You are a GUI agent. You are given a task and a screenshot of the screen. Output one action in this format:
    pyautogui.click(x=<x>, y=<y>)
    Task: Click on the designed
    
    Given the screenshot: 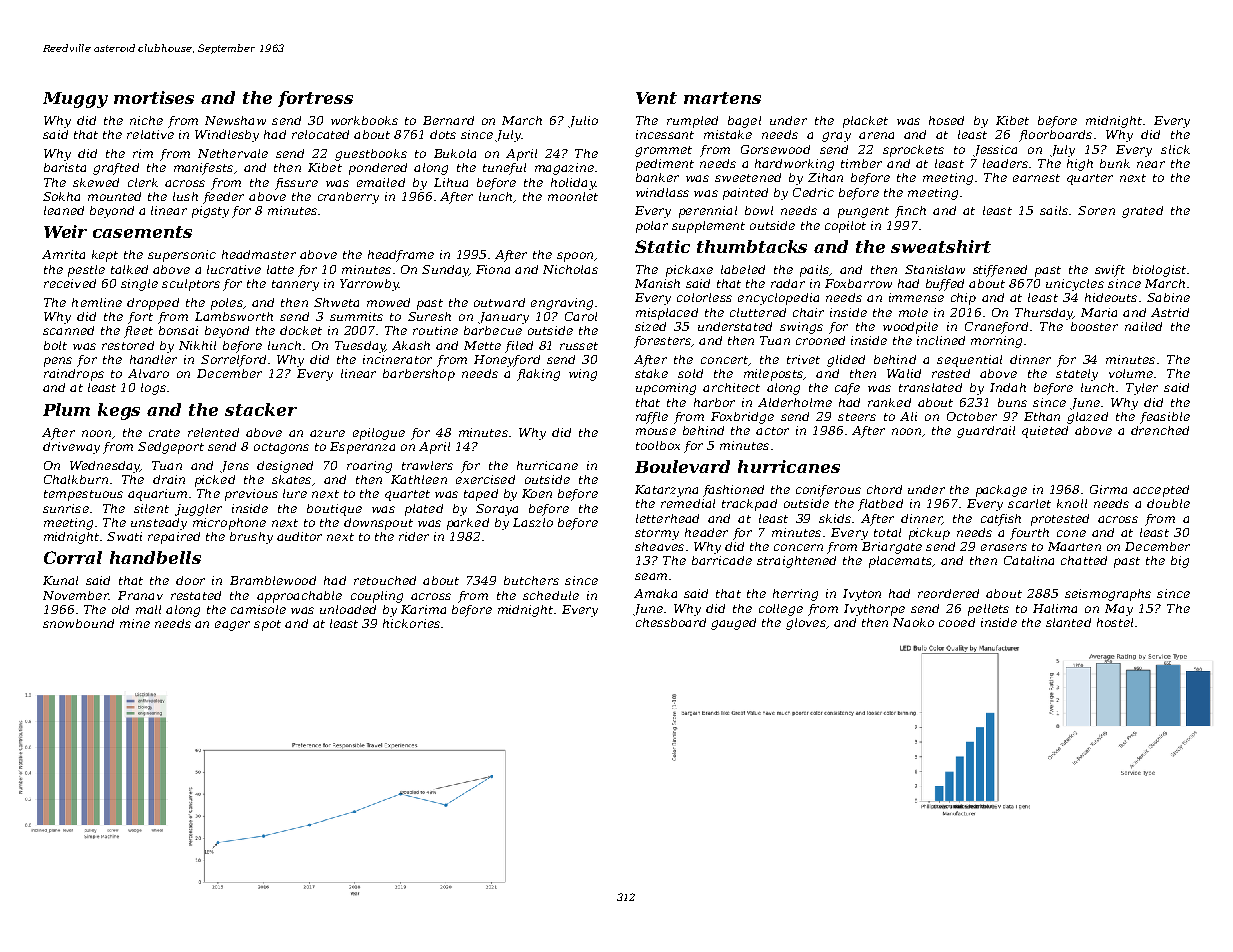 What is the action you would take?
    pyautogui.click(x=285, y=467)
